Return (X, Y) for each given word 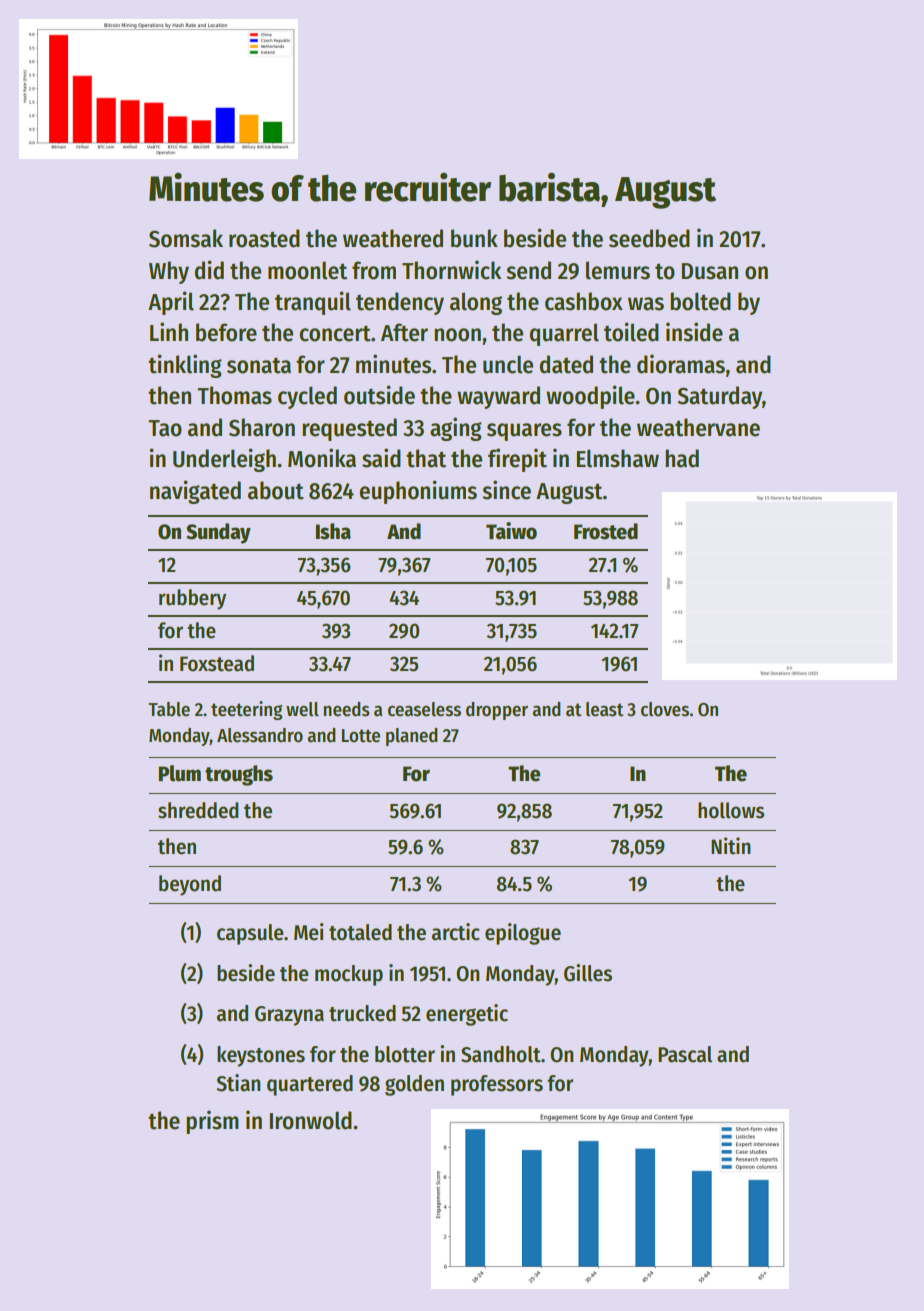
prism (212, 1122)
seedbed (649, 238)
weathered (393, 238)
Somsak (186, 238)
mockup (349, 975)
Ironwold (311, 1120)
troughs (239, 775)
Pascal (685, 1054)
